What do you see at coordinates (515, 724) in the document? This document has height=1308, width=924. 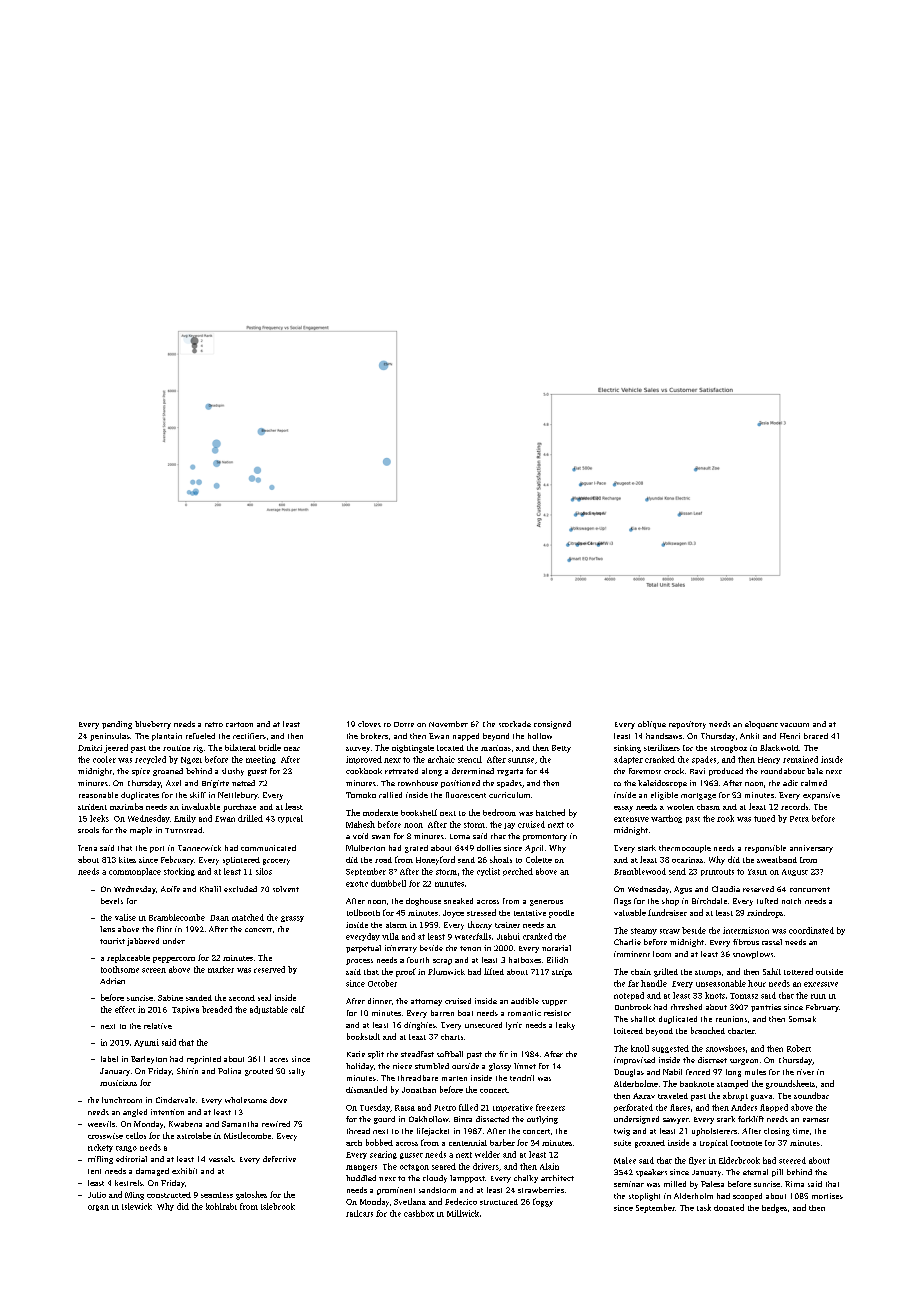 I see `stockade` at bounding box center [515, 724].
